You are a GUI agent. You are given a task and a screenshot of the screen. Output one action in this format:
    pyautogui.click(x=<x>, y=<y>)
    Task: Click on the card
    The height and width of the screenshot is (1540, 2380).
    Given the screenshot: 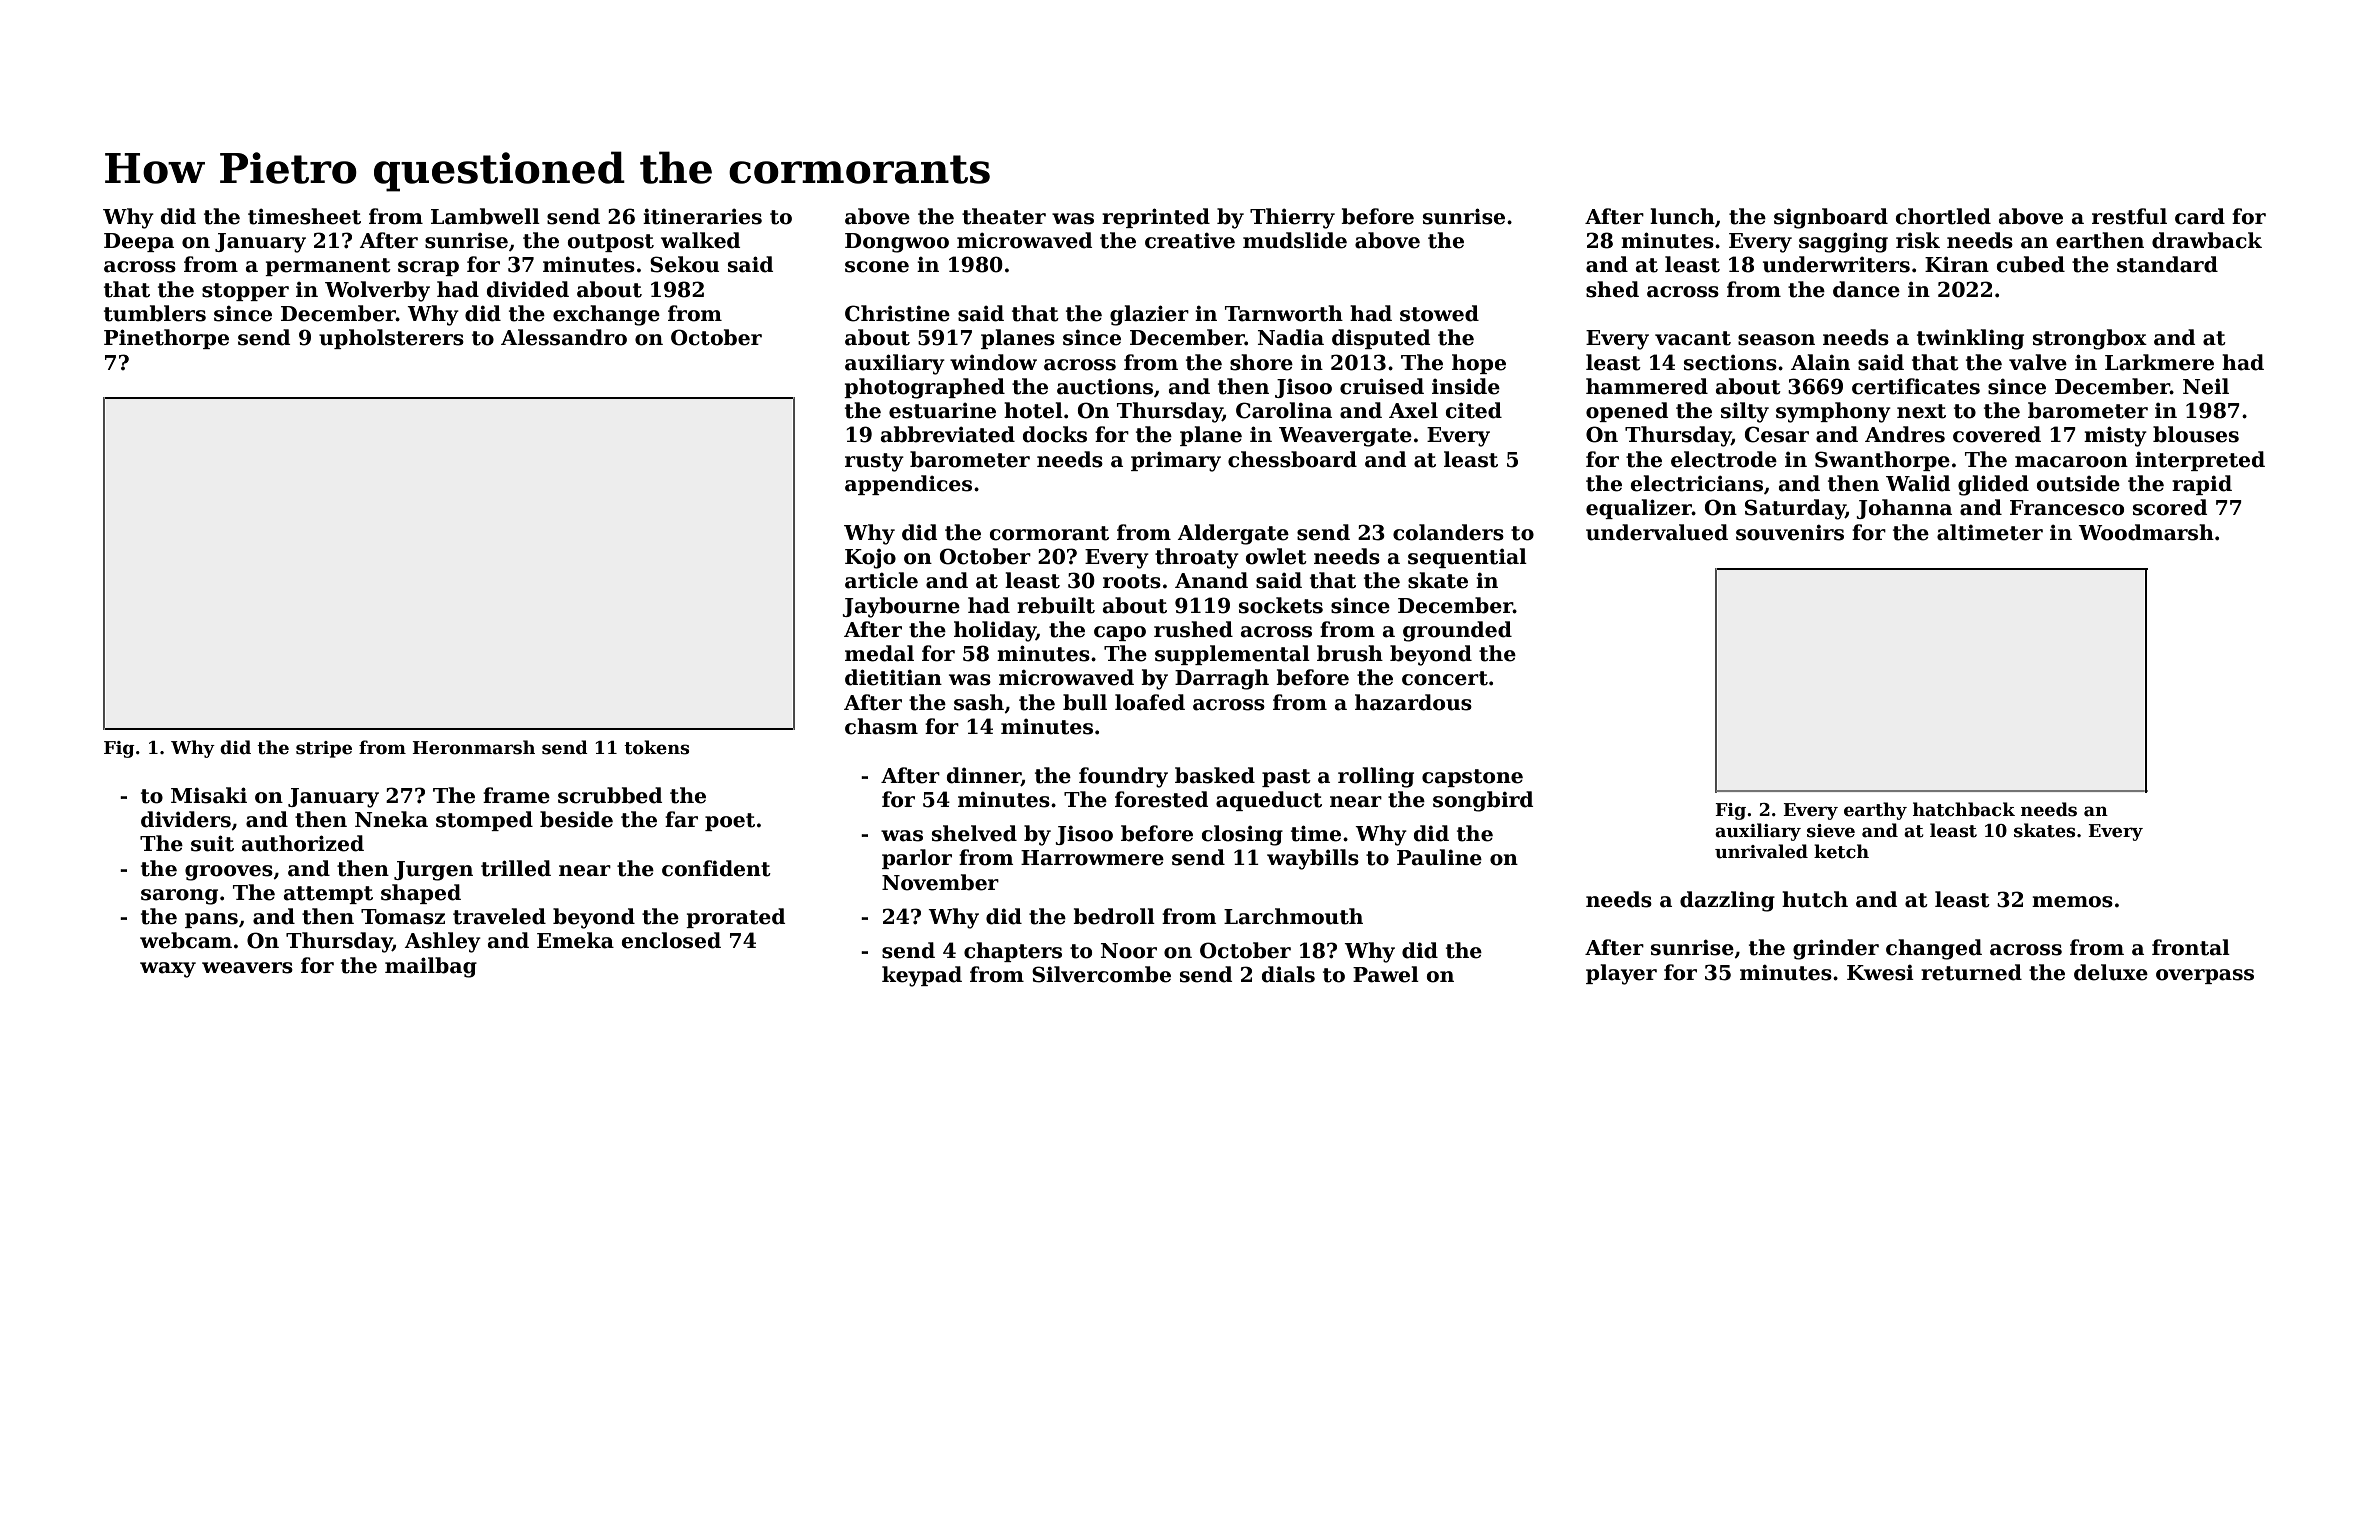 What is the action you would take?
    pyautogui.click(x=2200, y=216)
